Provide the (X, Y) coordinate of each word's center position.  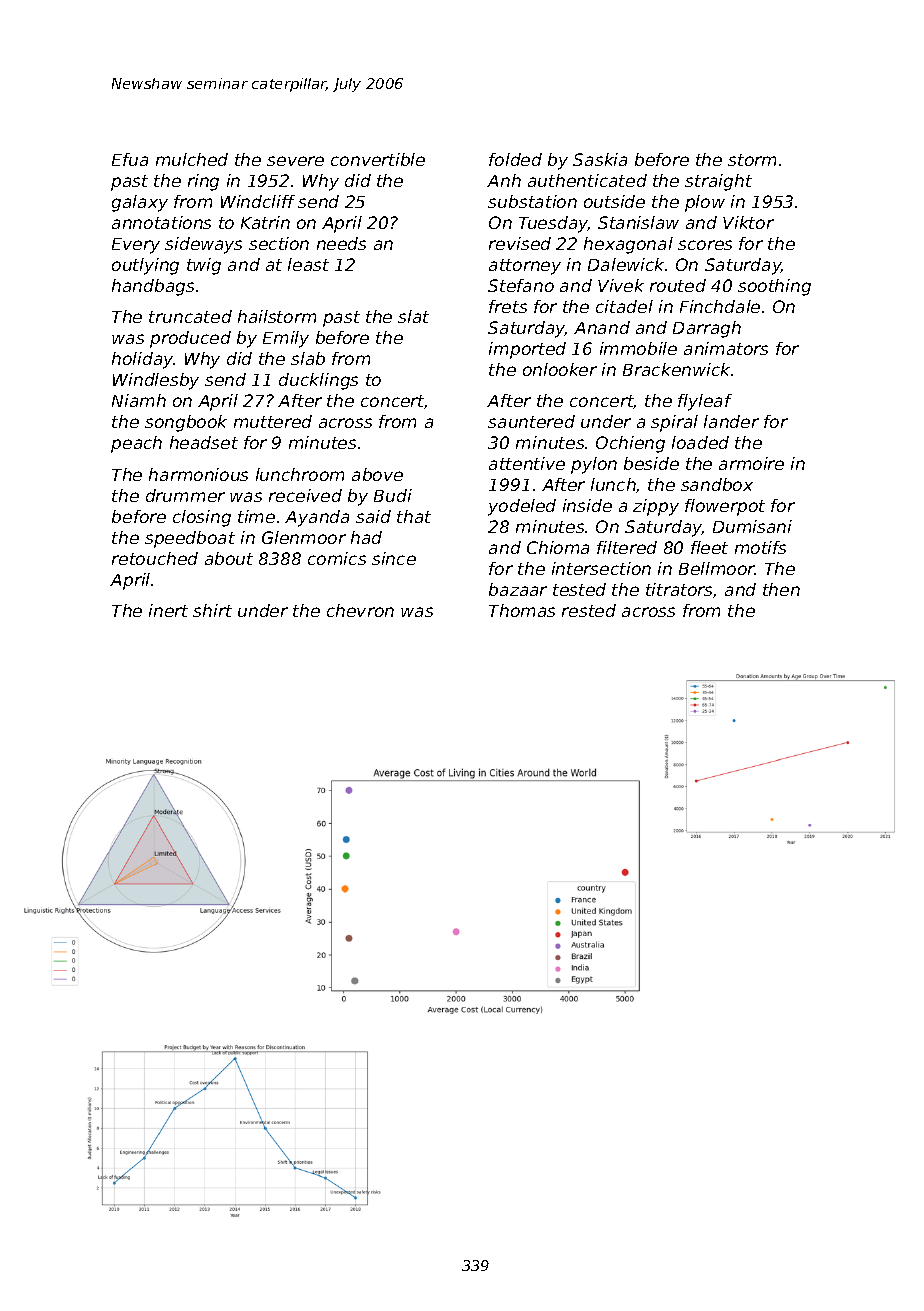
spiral (674, 423)
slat (413, 316)
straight (718, 182)
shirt (212, 610)
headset (204, 442)
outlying (145, 266)
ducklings (318, 381)
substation (532, 201)
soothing (774, 287)
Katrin (265, 222)
